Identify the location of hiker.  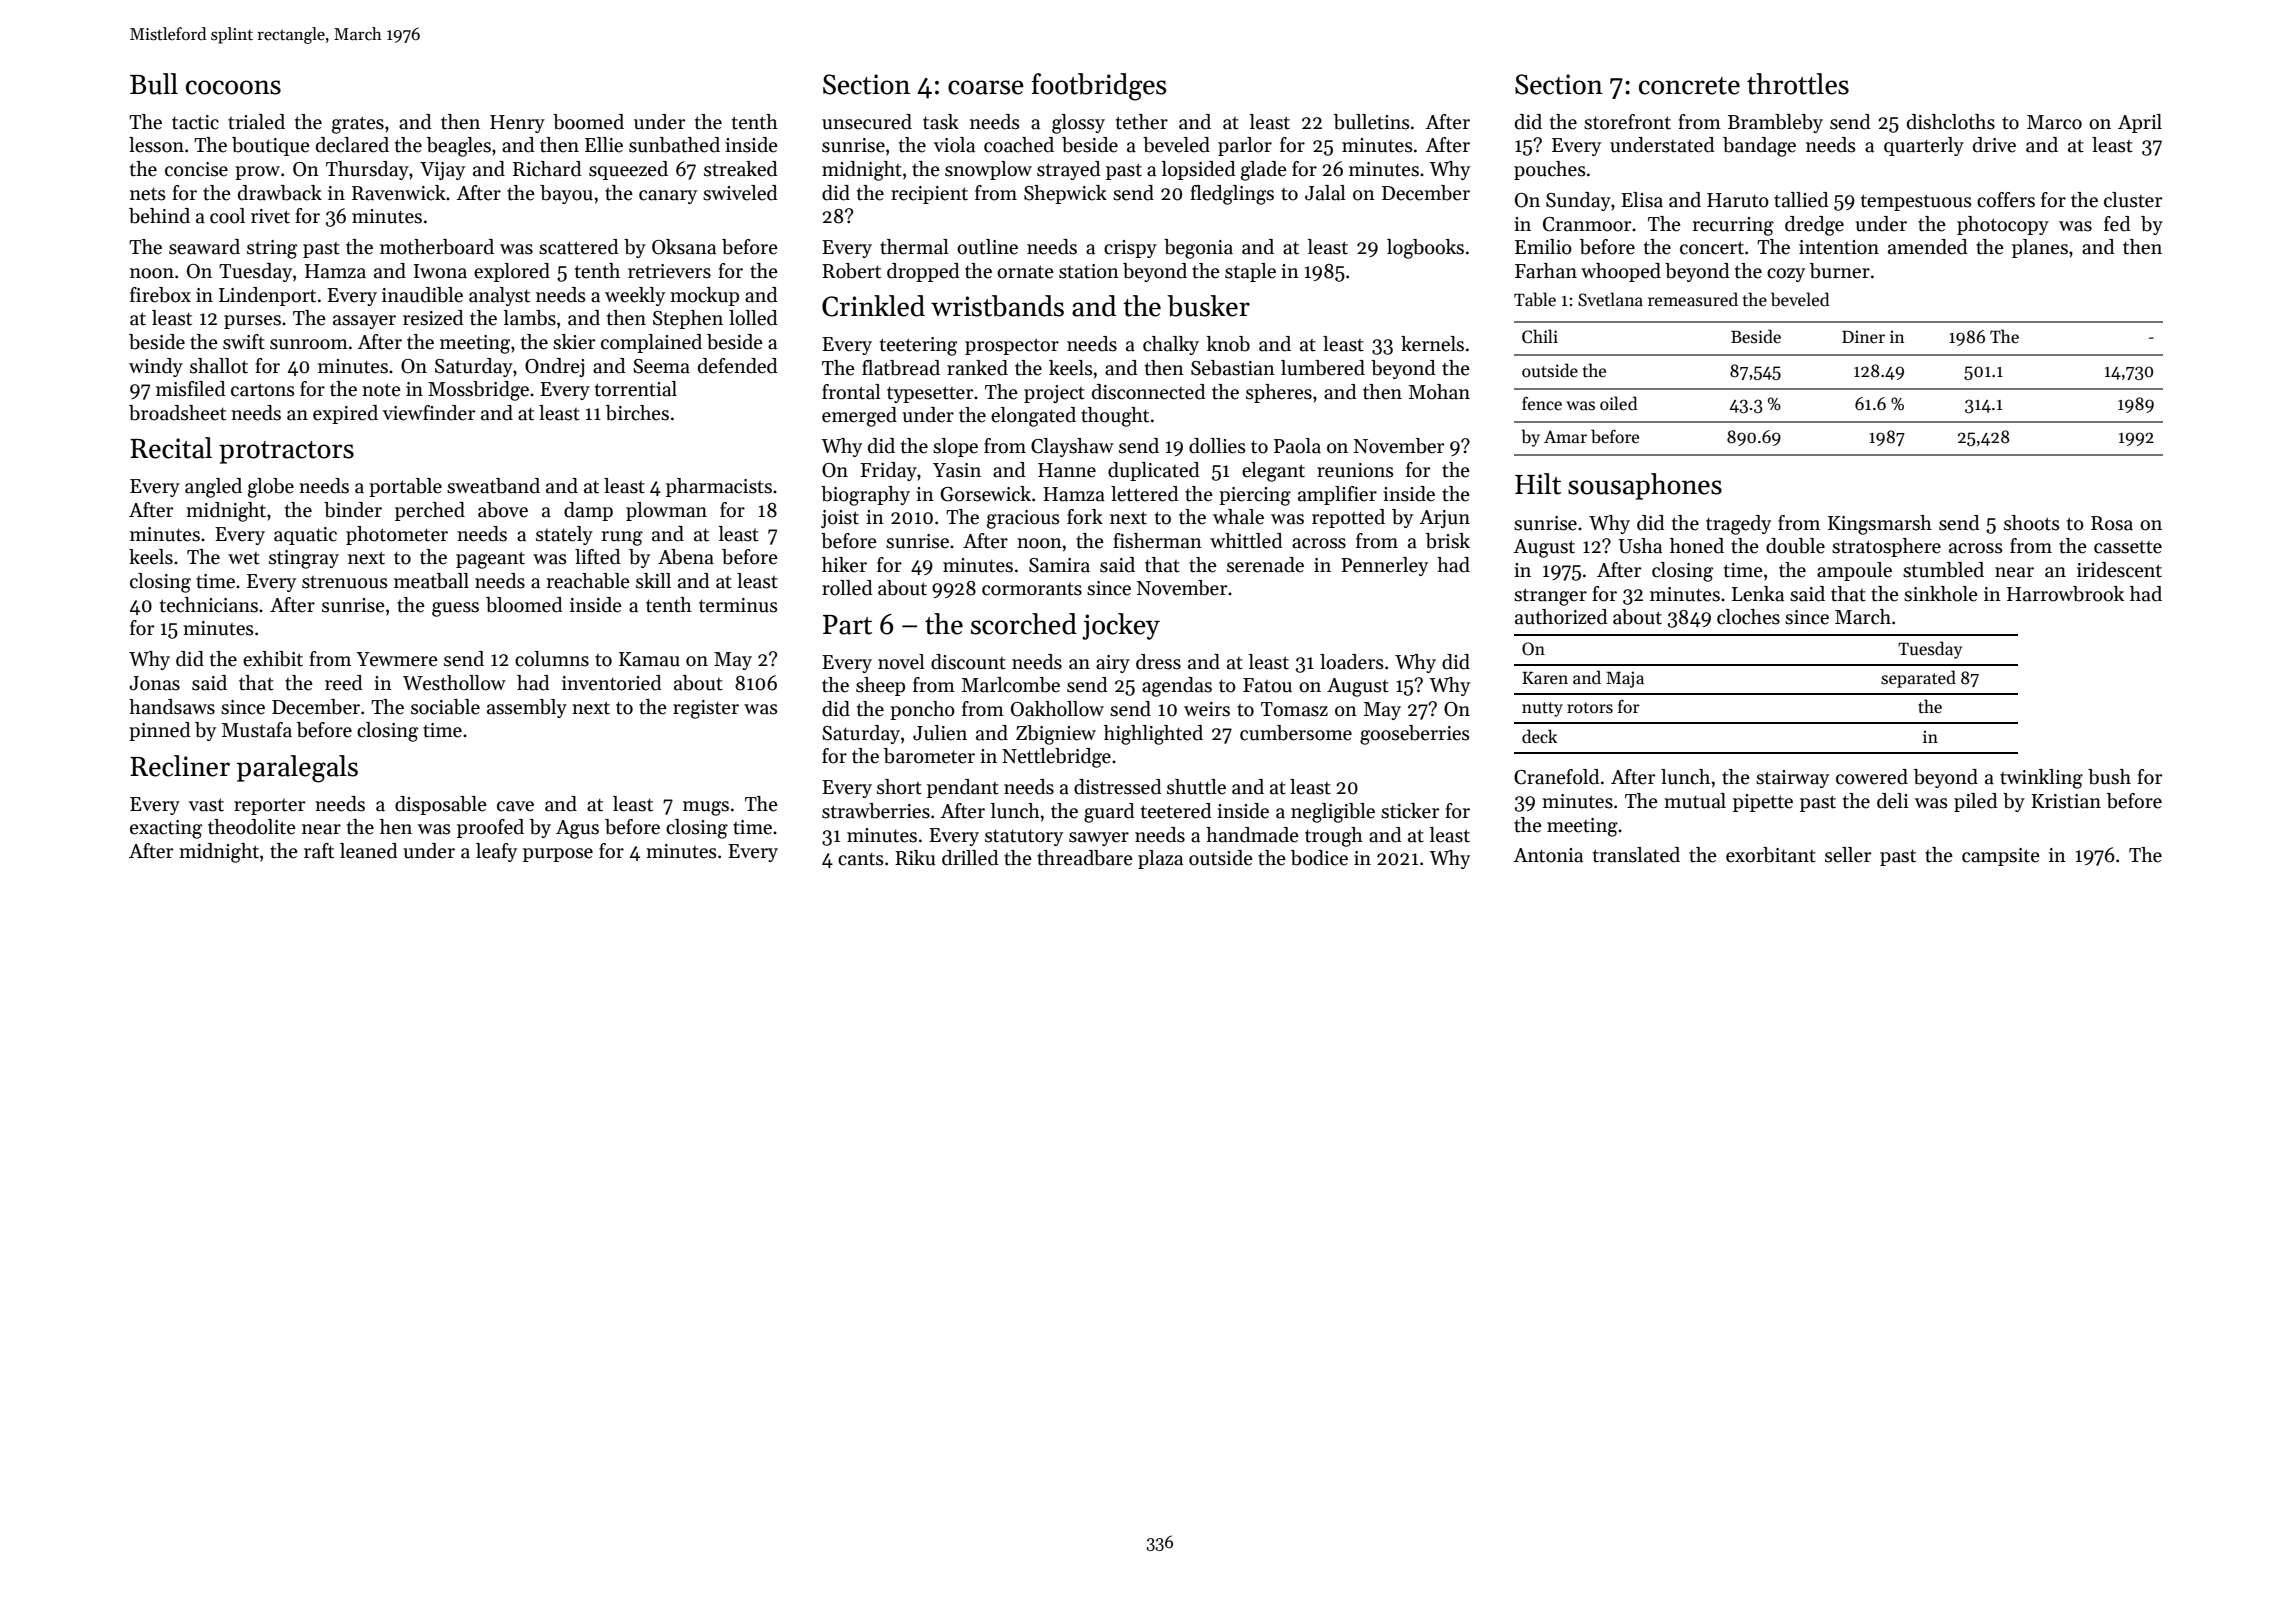
(844, 565).
